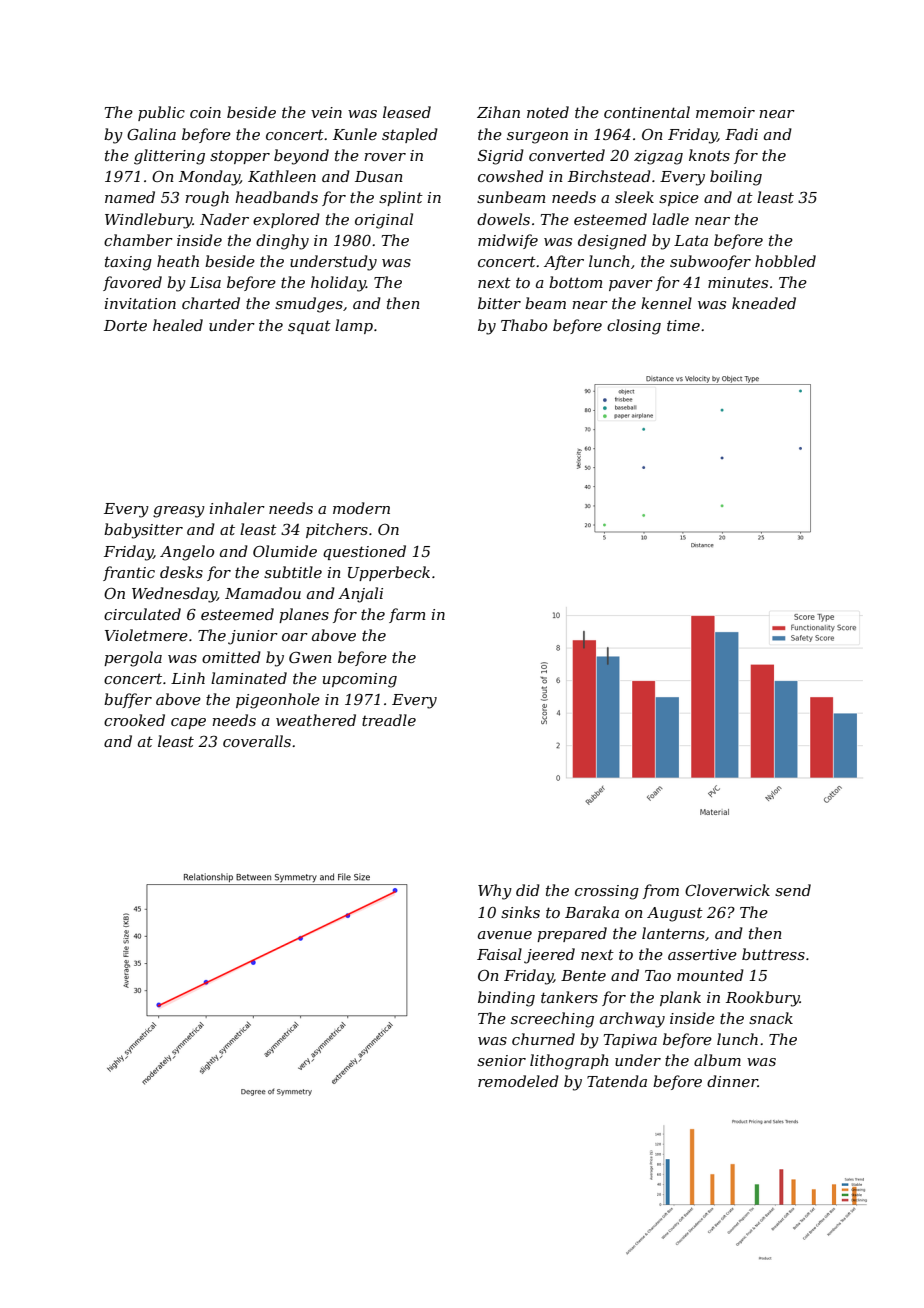 This image has width=924, height=1308. Describe the element at coordinates (630, 1041) in the image. I see `Tapiwa` at that location.
